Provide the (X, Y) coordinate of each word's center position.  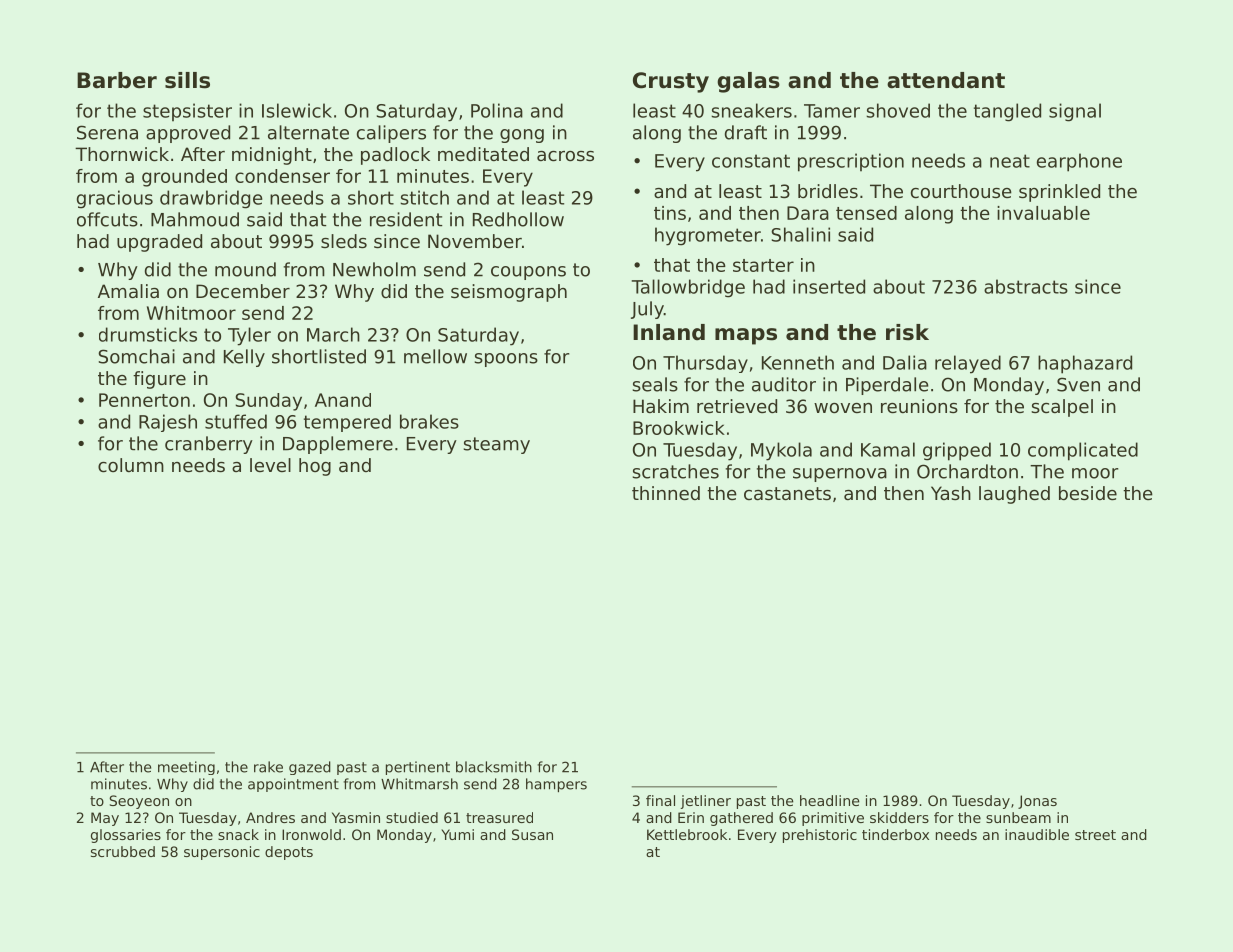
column (131, 465)
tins (670, 213)
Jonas (1037, 802)
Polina (497, 110)
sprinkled (1059, 193)
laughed (1014, 495)
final (660, 800)
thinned (666, 493)
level (270, 465)
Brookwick (679, 428)
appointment (293, 785)
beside (1088, 493)
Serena (107, 132)
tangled (1007, 112)
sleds (344, 241)
